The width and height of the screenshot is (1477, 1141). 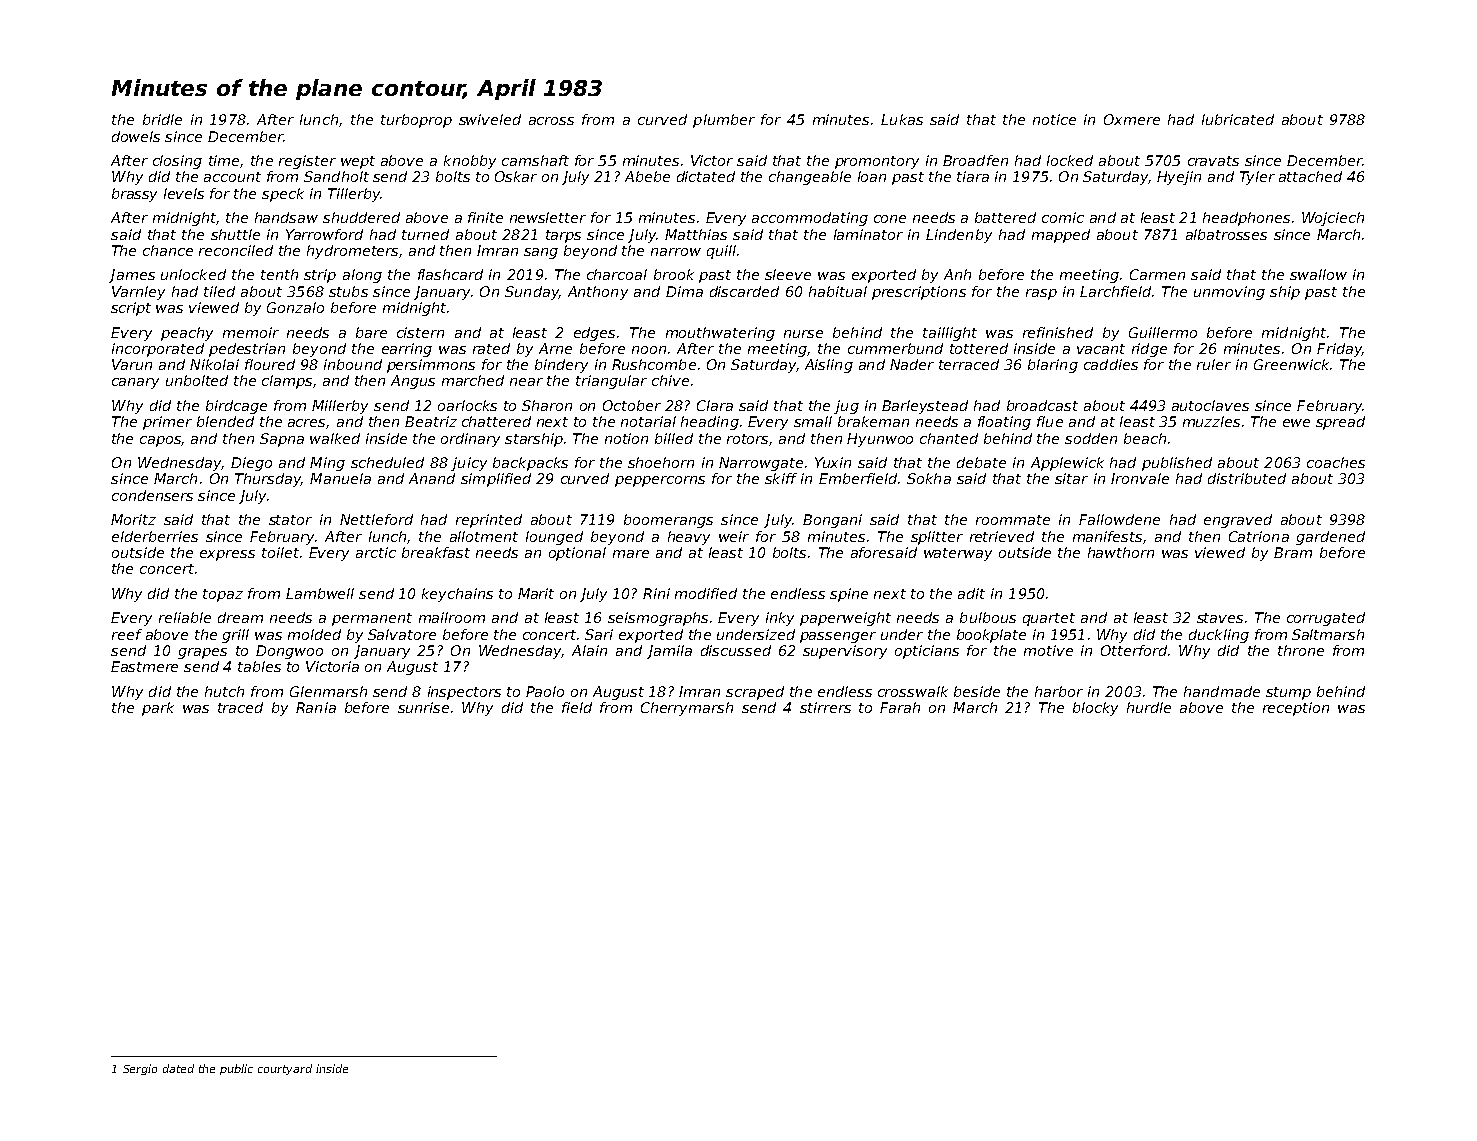 What do you see at coordinates (285, 1069) in the screenshot?
I see `courtyard` at bounding box center [285, 1069].
